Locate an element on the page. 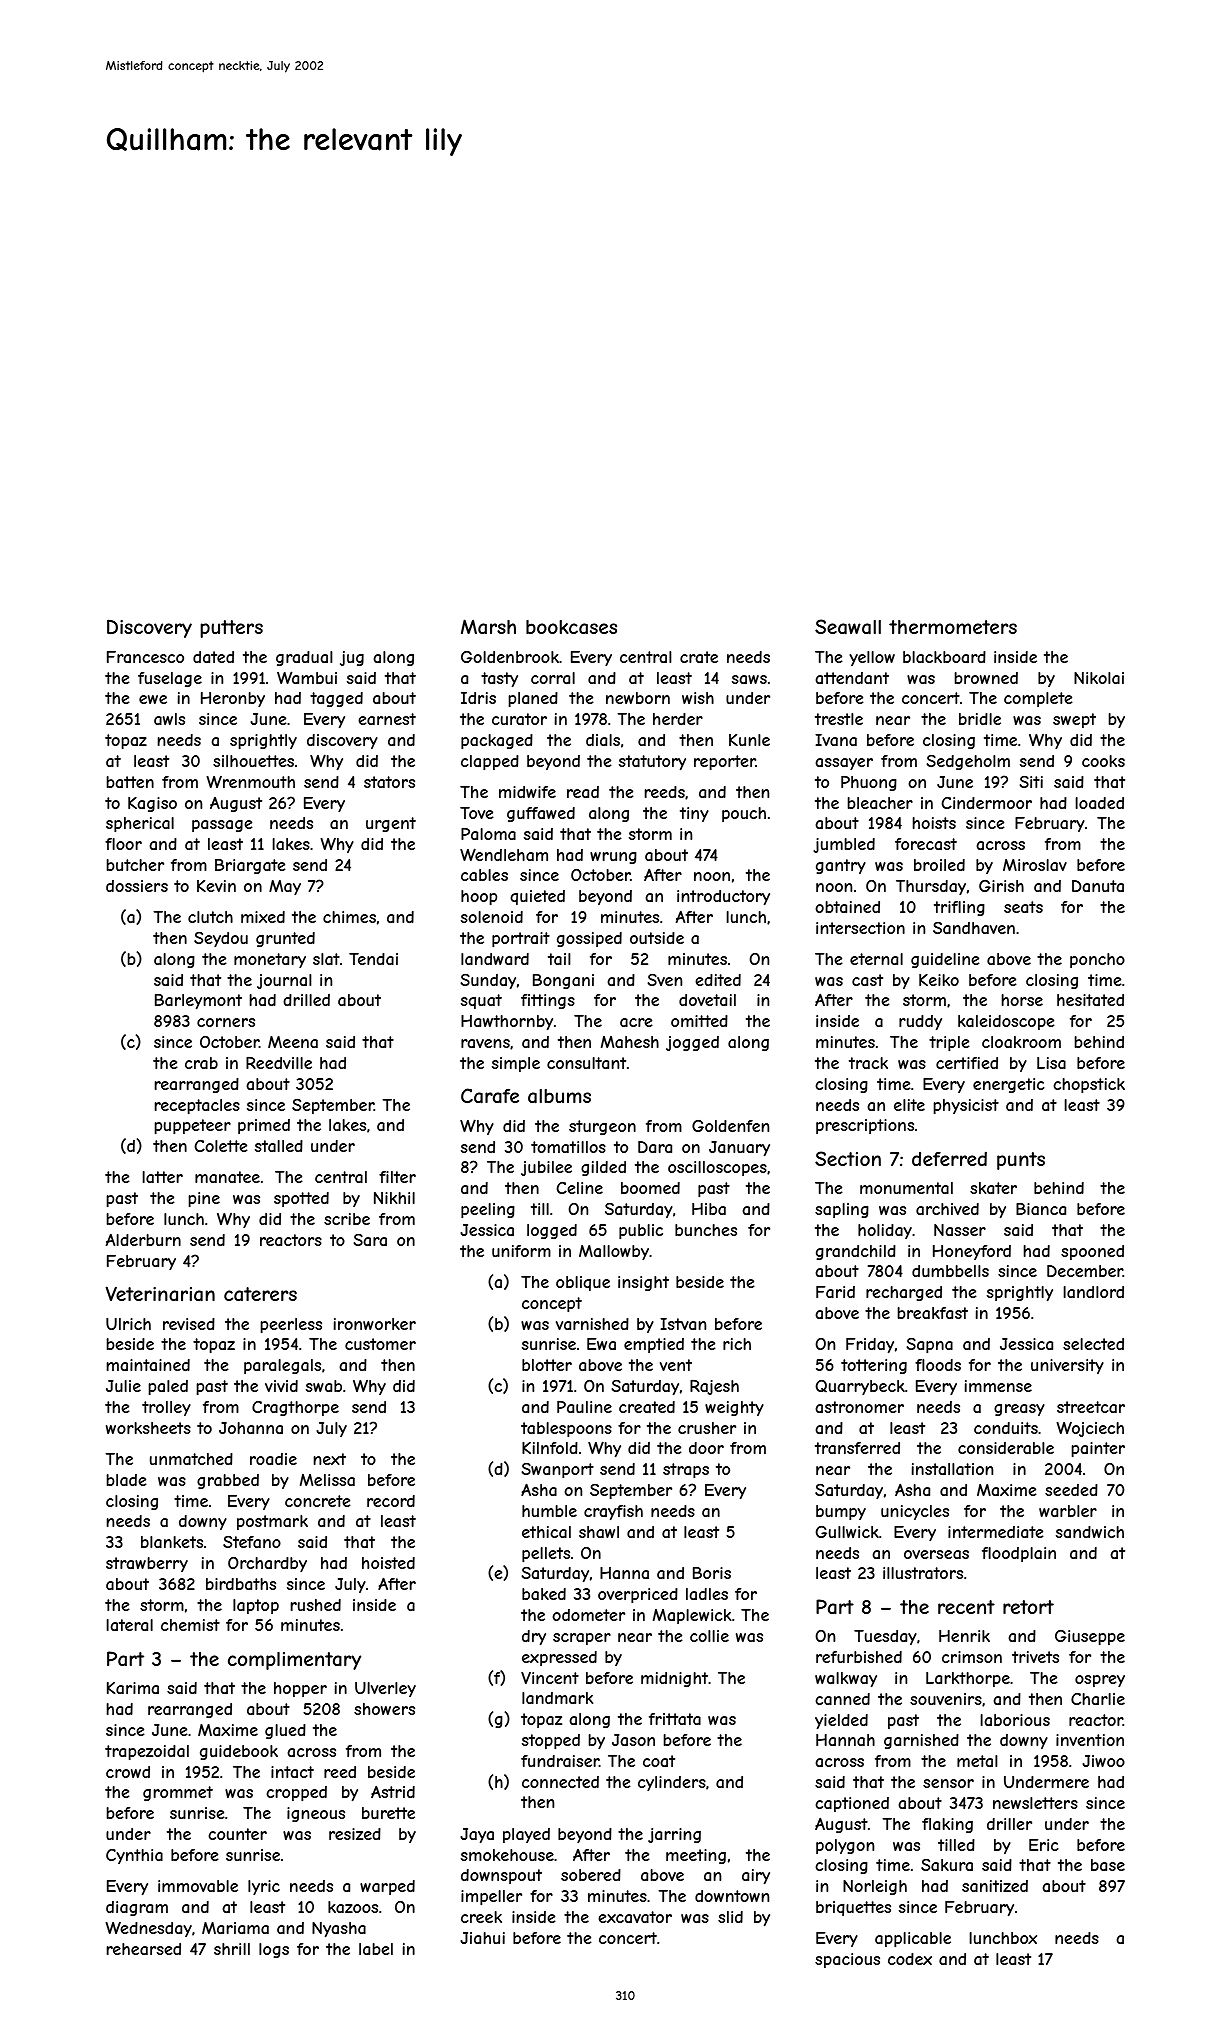  shrill is located at coordinates (232, 1949).
